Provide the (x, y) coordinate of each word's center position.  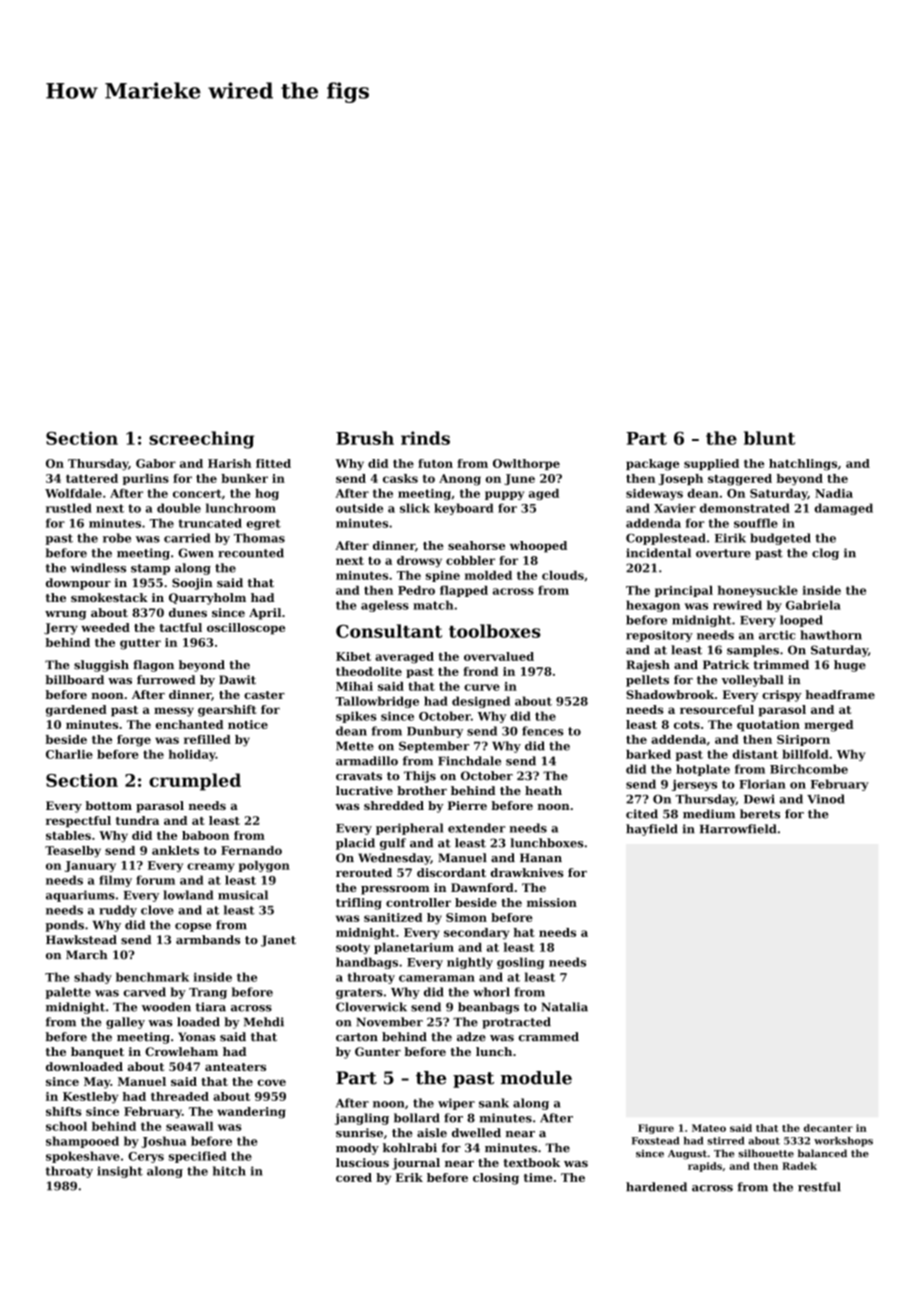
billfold (805, 754)
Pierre (467, 805)
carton (357, 1037)
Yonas (197, 1037)
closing (496, 1179)
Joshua (163, 1142)
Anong (460, 480)
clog (825, 554)
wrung (65, 615)
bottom (109, 805)
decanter (828, 1128)
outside (359, 508)
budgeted (780, 539)
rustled (69, 508)
